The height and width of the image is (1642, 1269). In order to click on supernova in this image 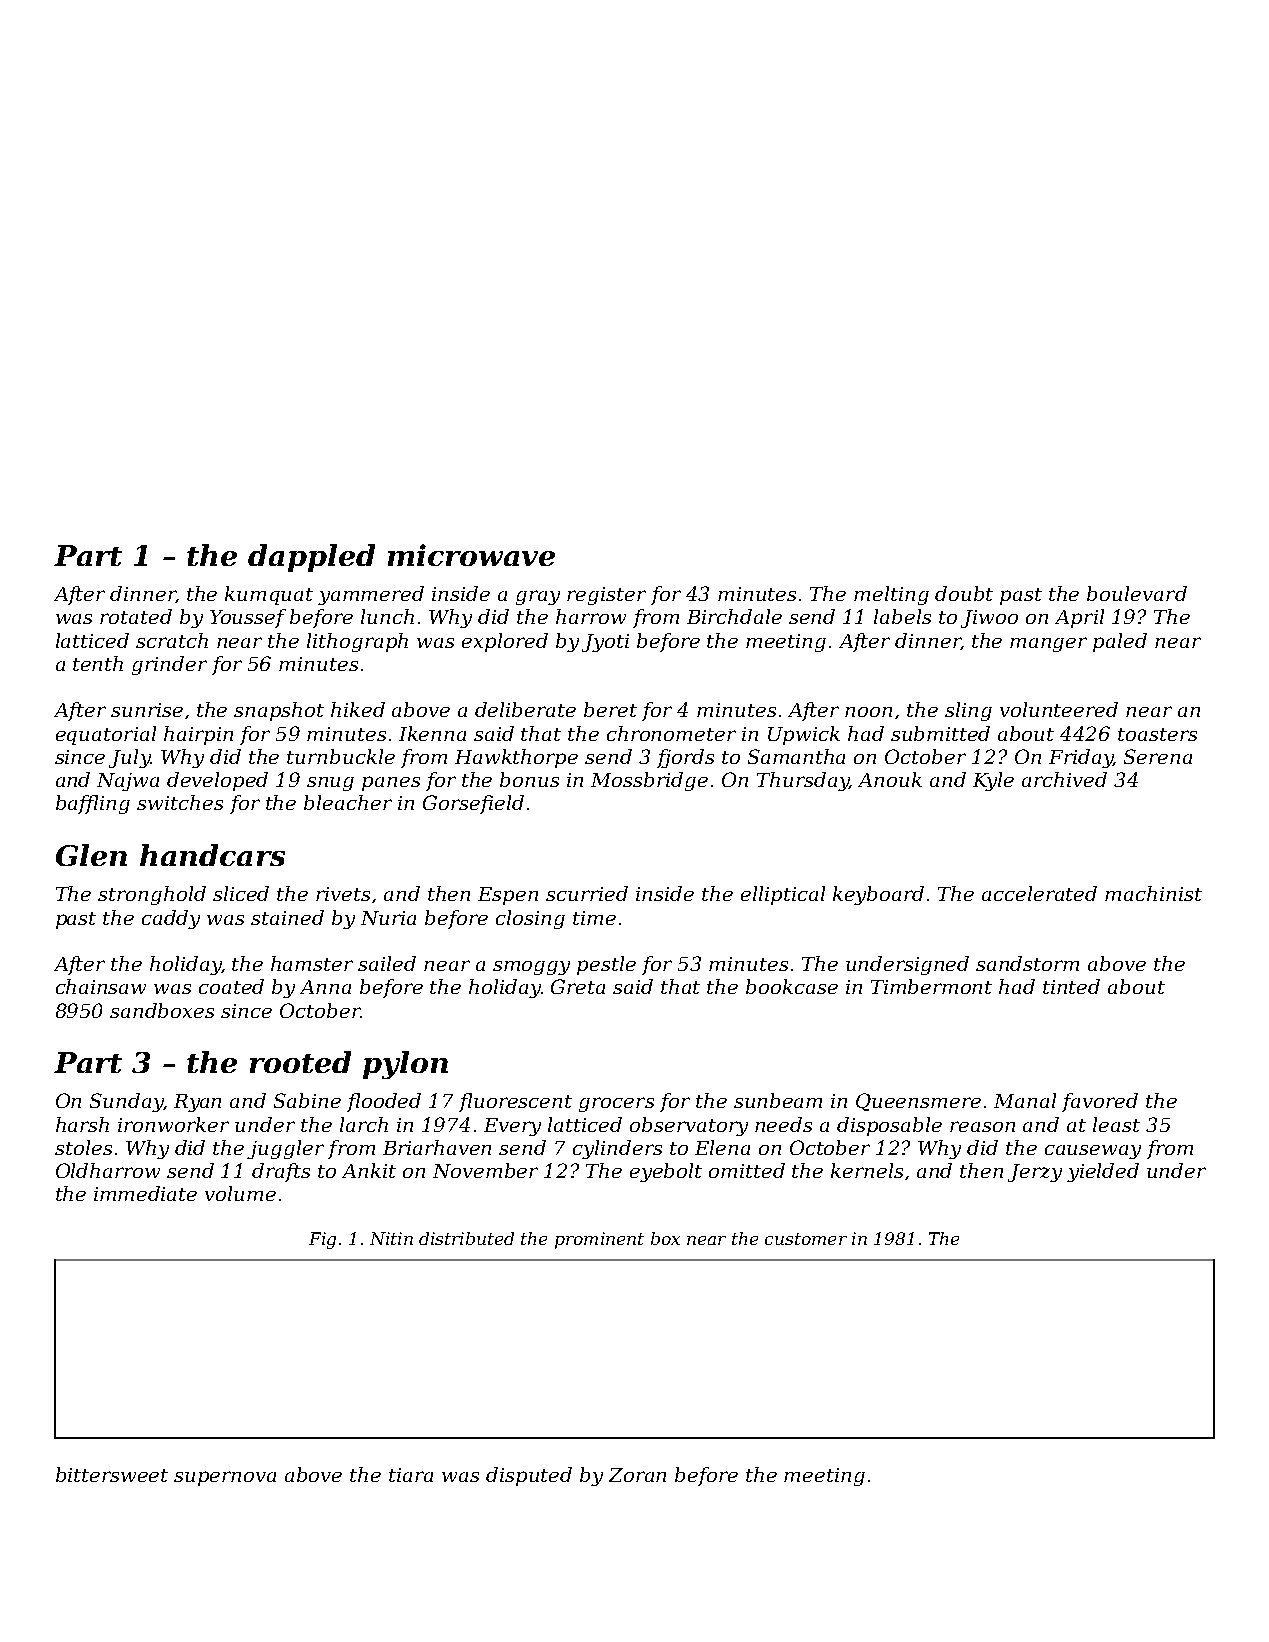, I will do `click(225, 1478)`.
